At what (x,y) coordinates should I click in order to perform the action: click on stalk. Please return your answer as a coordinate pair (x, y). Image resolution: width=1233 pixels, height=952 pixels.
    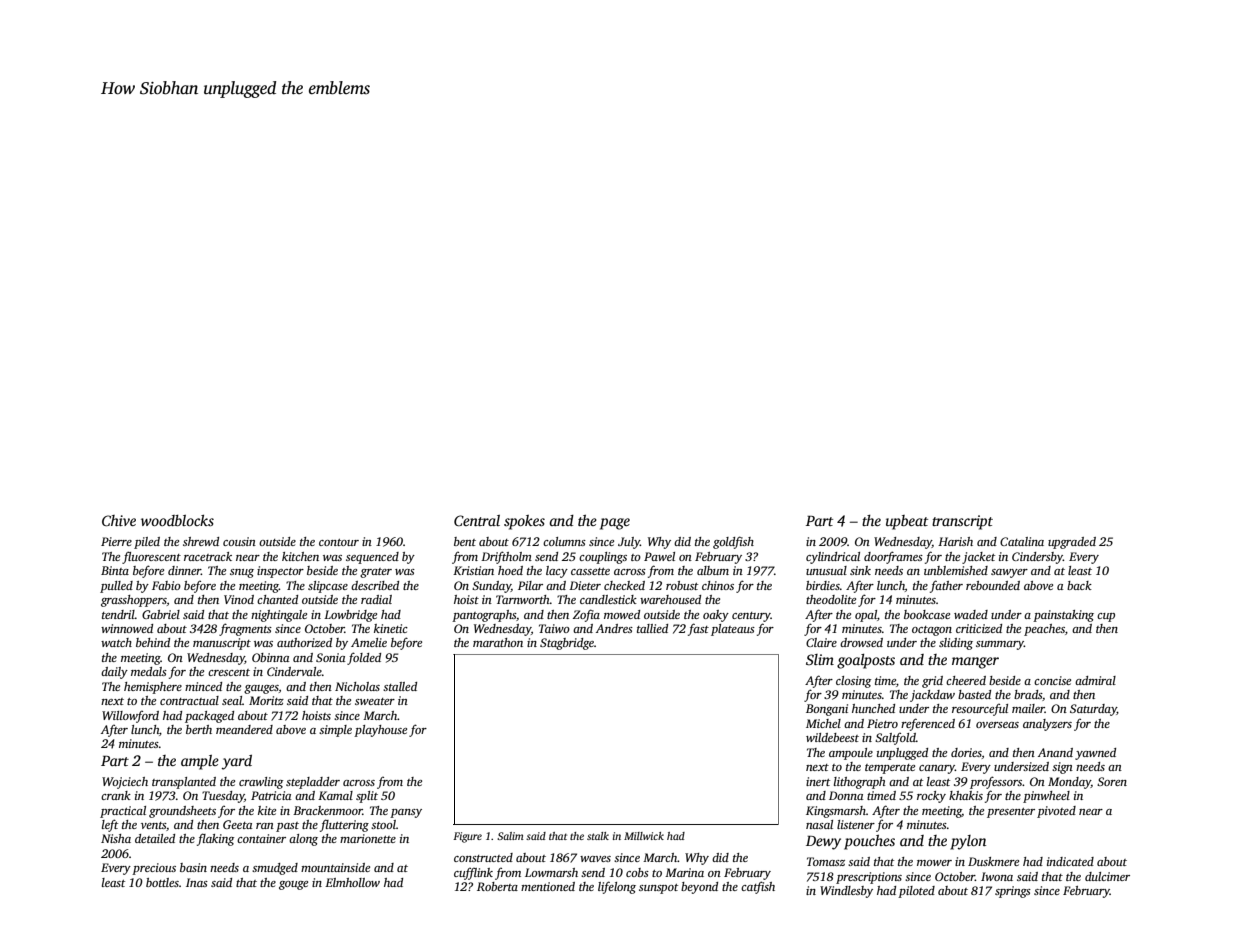
    Looking at the image, I should click on (598, 836).
